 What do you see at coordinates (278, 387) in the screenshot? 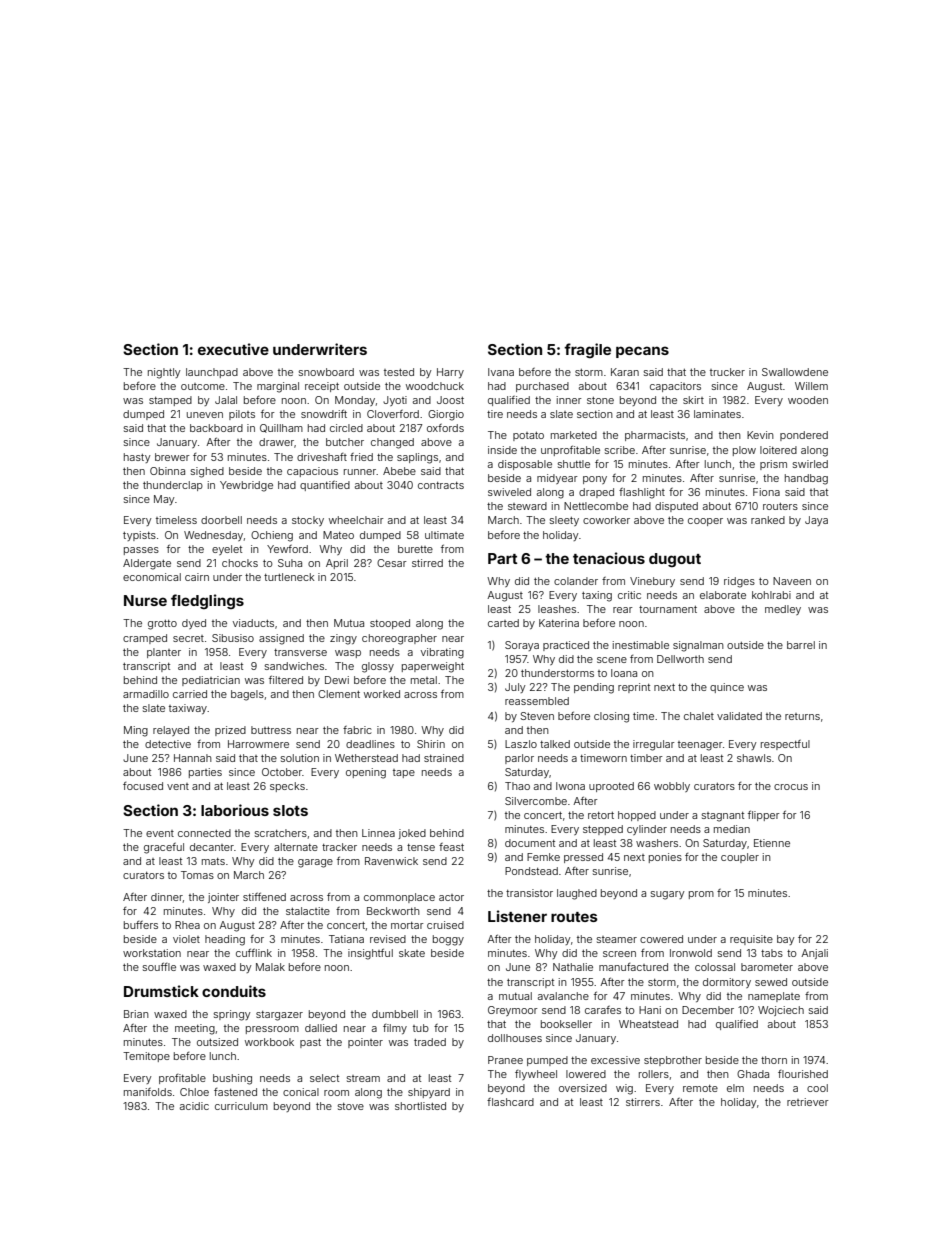
I see `marginal` at bounding box center [278, 387].
